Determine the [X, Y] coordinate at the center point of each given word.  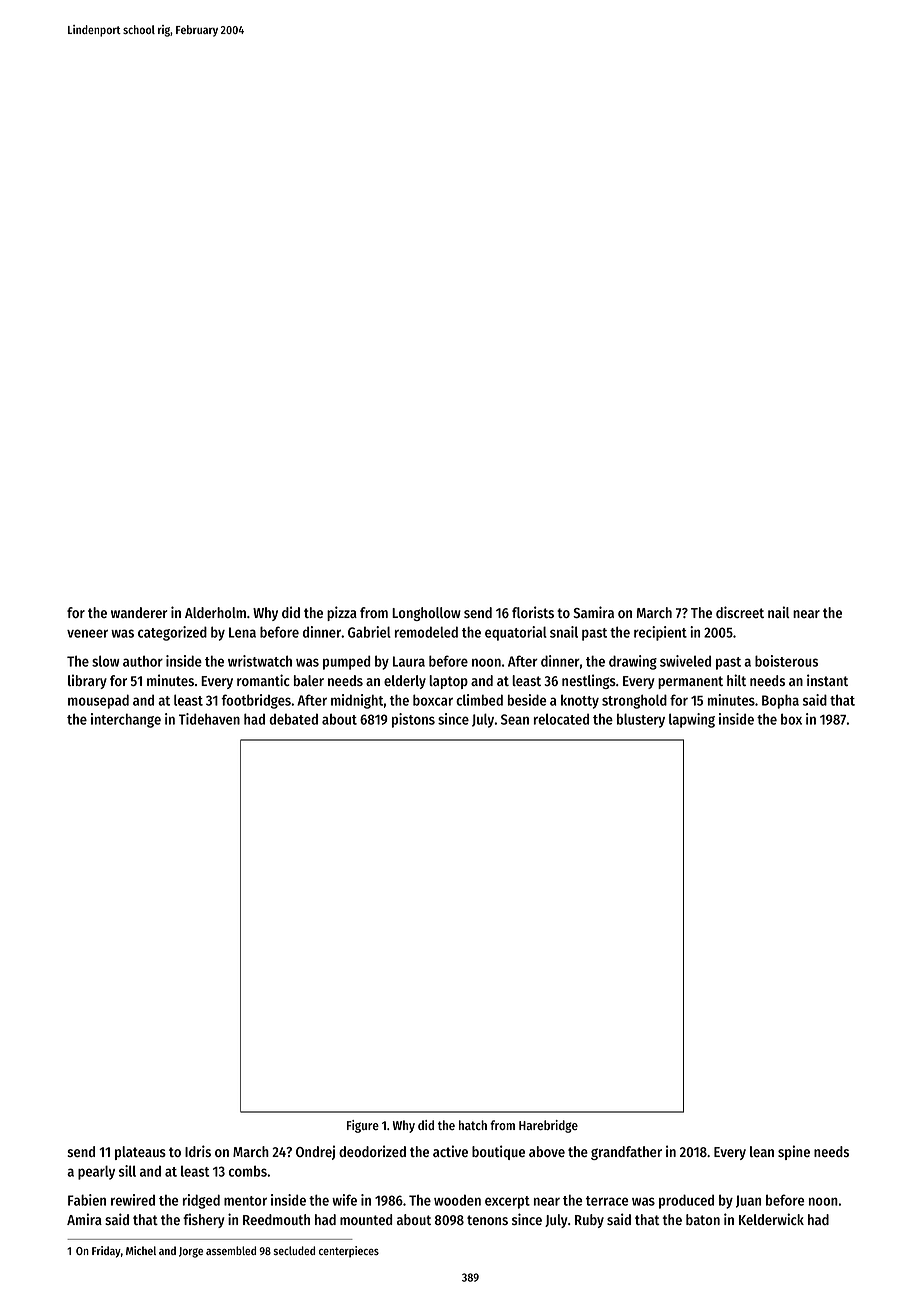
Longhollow [426, 614]
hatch [473, 1125]
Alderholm [215, 612]
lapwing [692, 720]
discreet [740, 612]
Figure [363, 1126]
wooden [457, 1200]
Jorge [191, 1252]
